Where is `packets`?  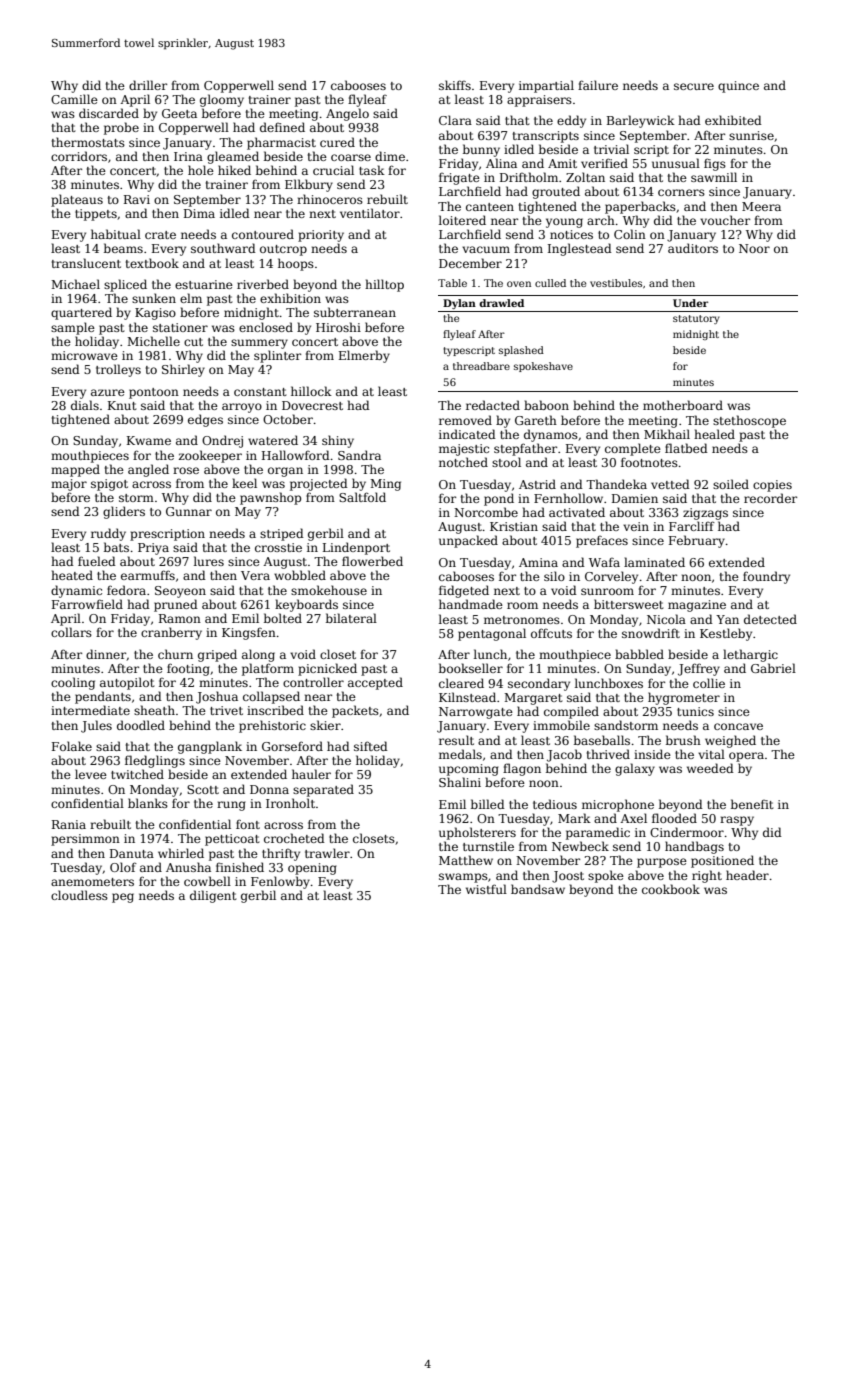
packets is located at coordinates (355, 711).
